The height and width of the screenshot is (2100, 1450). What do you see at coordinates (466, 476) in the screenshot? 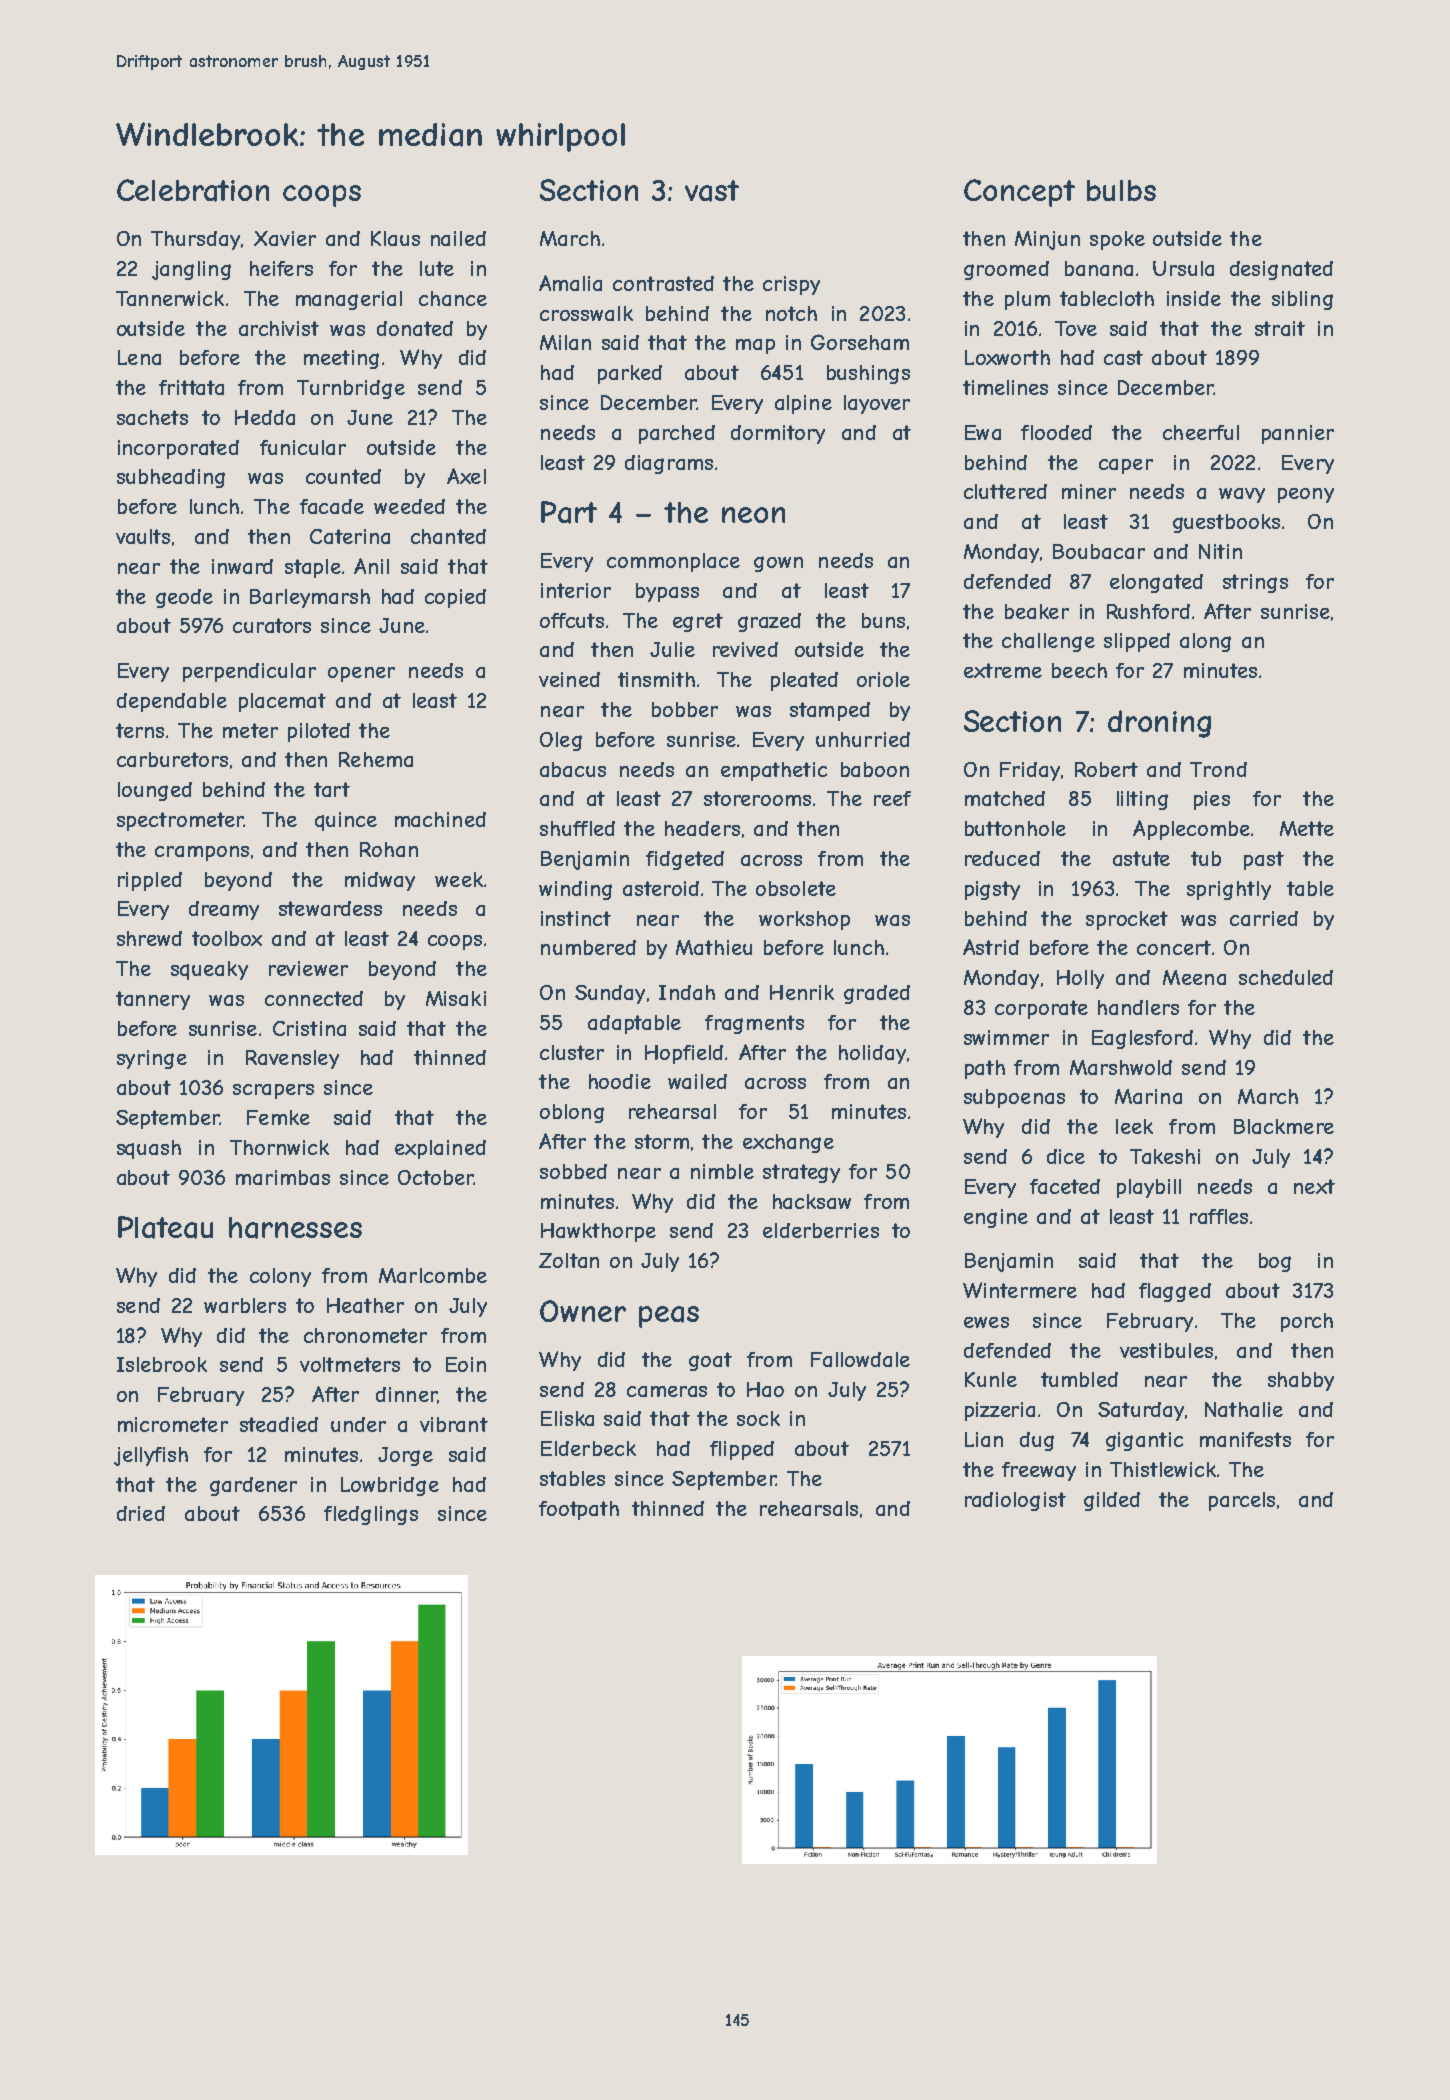
I see `Axel` at bounding box center [466, 476].
